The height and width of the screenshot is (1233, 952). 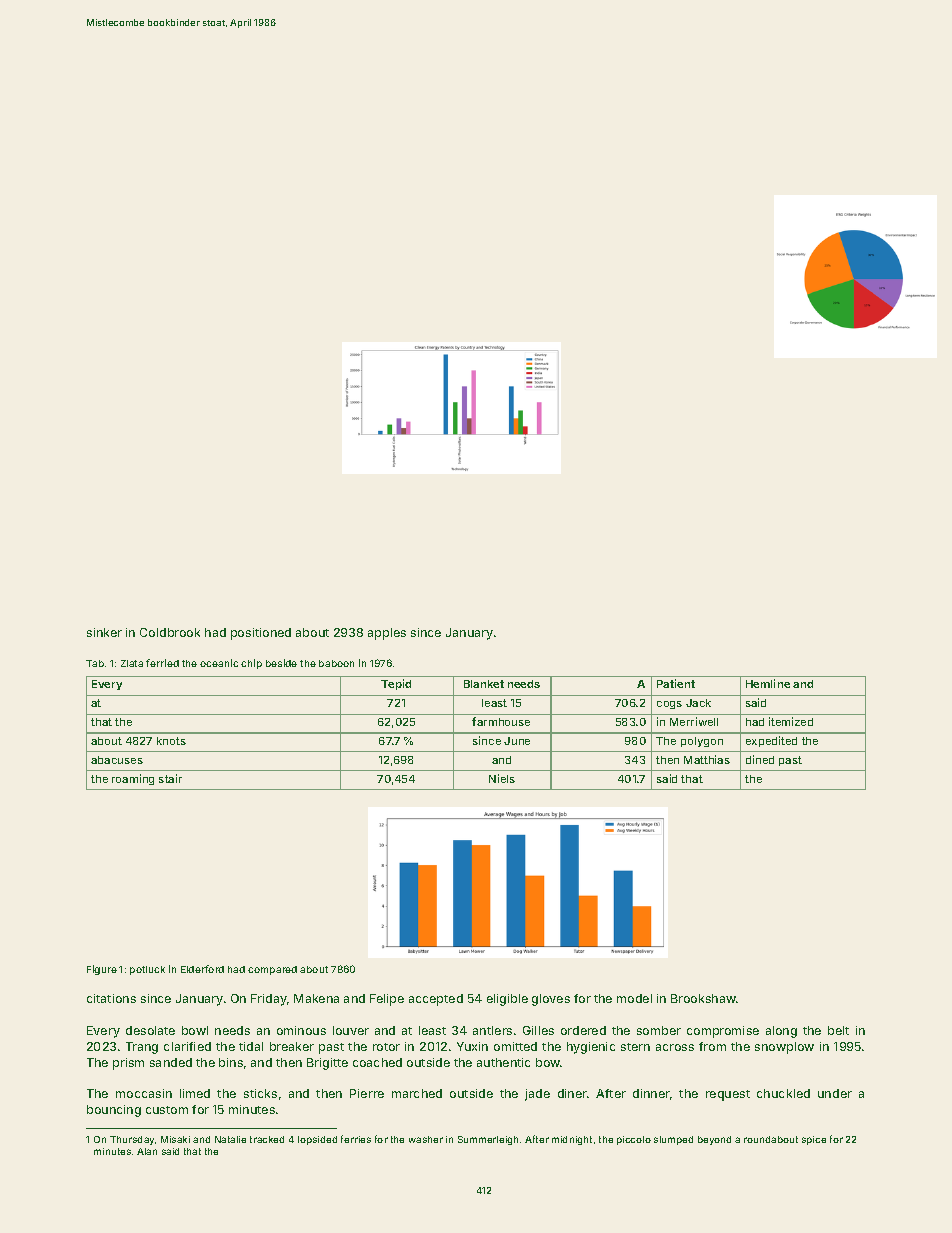 What do you see at coordinates (768, 683) in the screenshot?
I see `Hemline` at bounding box center [768, 683].
